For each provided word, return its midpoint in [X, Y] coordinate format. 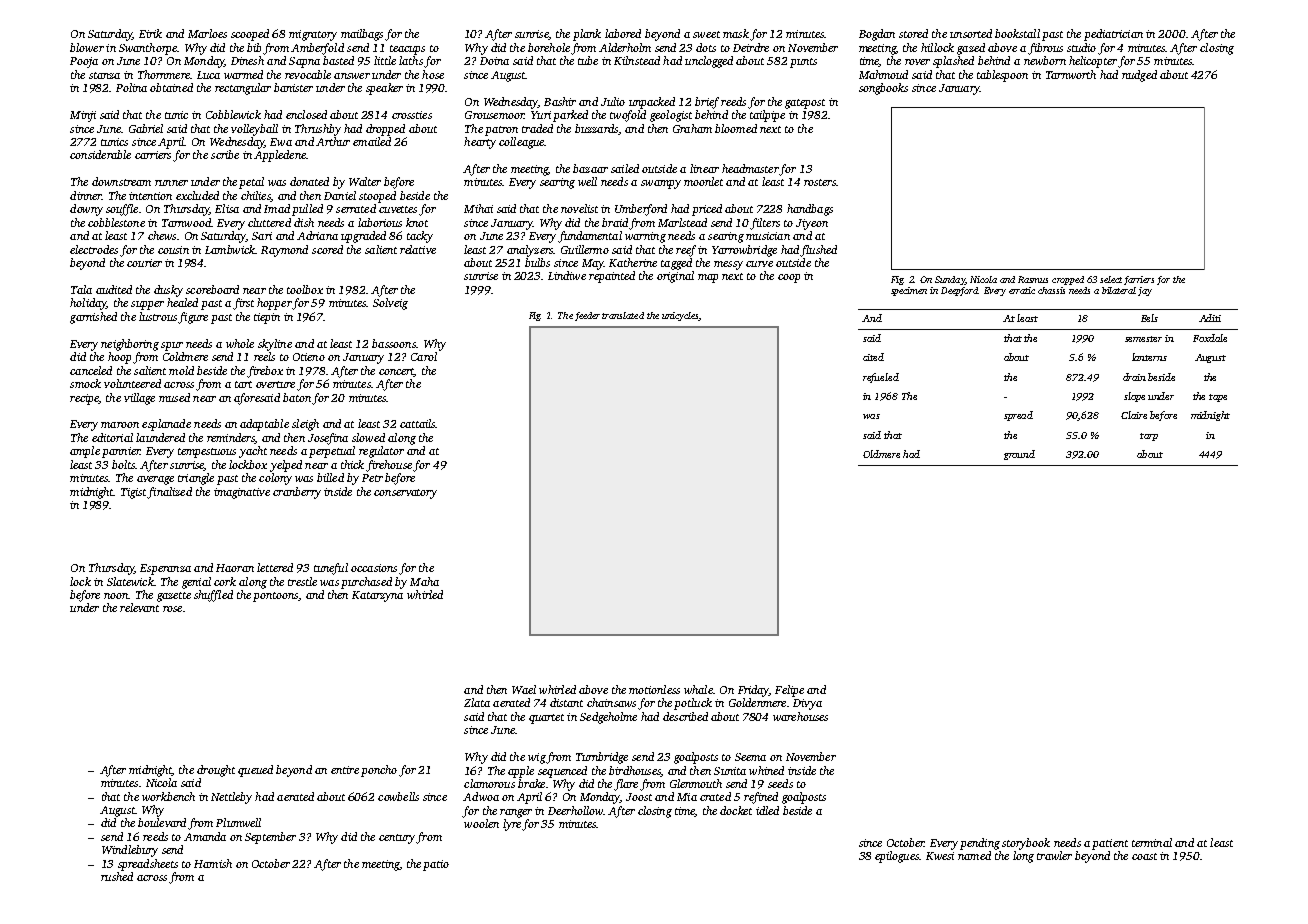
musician [768, 236]
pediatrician [1113, 35]
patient [1110, 844]
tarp [1149, 437]
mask [736, 33]
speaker [384, 89]
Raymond [284, 251]
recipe [84, 399]
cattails [417, 423]
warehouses [800, 716]
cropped [1068, 280]
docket [736, 810]
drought [216, 771]
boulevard [162, 822]
